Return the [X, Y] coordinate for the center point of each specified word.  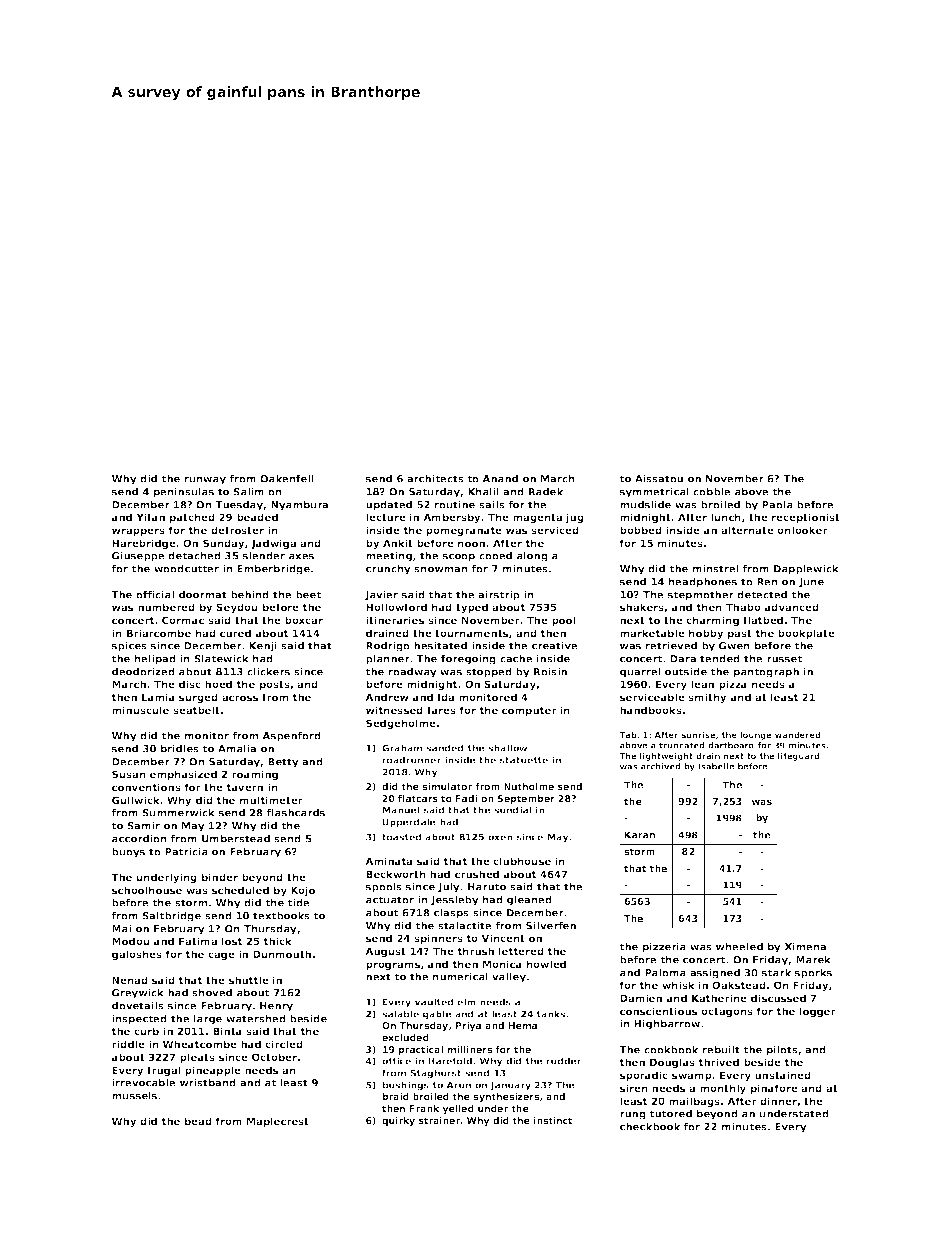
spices [129, 647]
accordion [139, 839]
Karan [640, 835]
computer [529, 711]
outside [686, 672]
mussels [134, 1096]
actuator [390, 900]
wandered [797, 734]
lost [232, 941]
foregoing [468, 660]
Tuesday [239, 506]
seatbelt [196, 710]
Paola [777, 505]
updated [389, 506]
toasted [402, 837]
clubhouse [522, 861]
